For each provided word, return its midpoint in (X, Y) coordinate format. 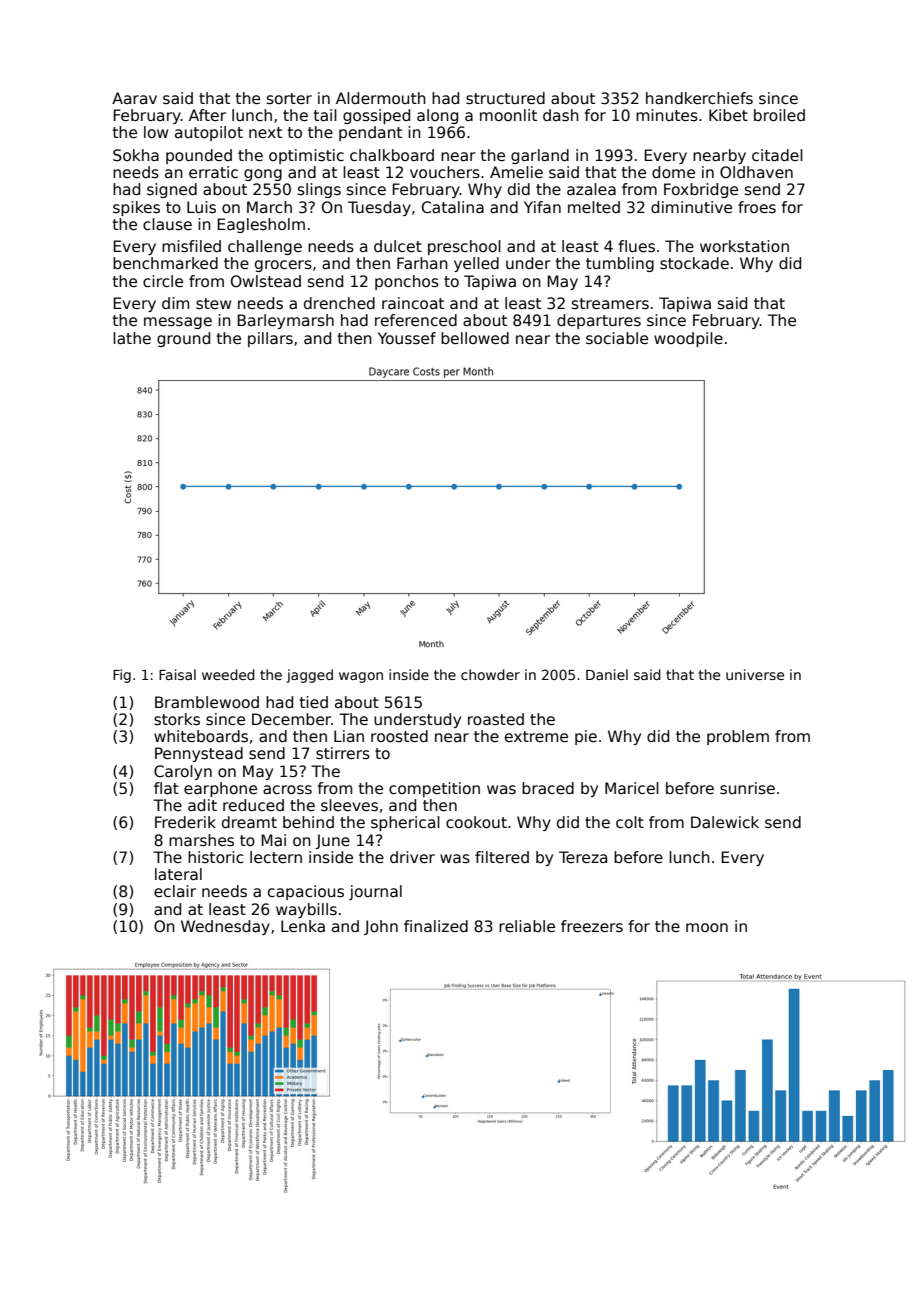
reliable (527, 926)
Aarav (134, 98)
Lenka (303, 926)
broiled (779, 115)
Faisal (177, 674)
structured (505, 98)
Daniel (607, 674)
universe (755, 674)
